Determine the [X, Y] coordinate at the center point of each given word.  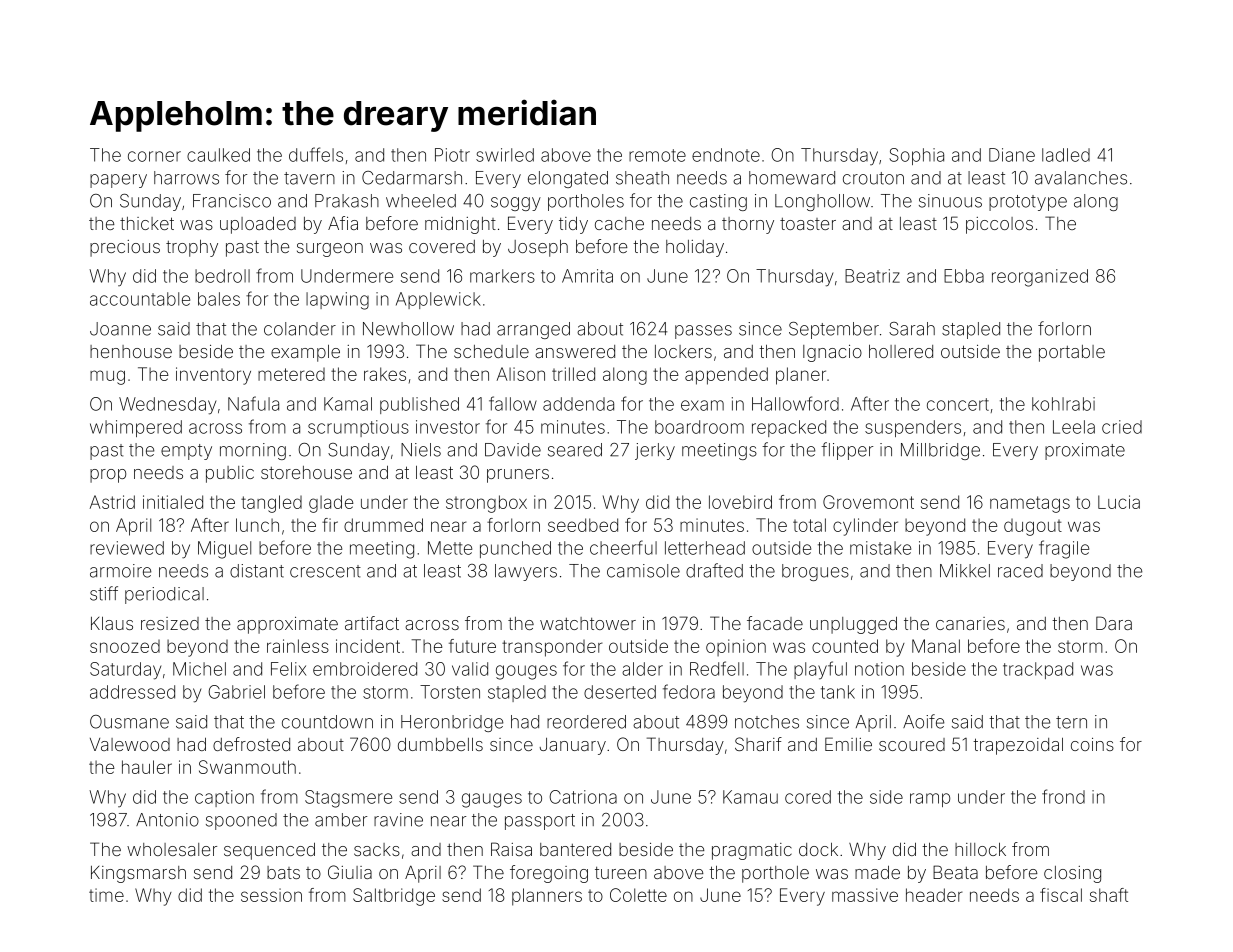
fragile [1064, 549]
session [271, 895]
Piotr [452, 155]
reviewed [127, 548]
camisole [643, 571]
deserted [620, 692]
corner [154, 156]
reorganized [1040, 278]
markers [502, 276]
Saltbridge [394, 897]
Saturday [125, 671]
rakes [385, 374]
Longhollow [822, 202]
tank [838, 692]
